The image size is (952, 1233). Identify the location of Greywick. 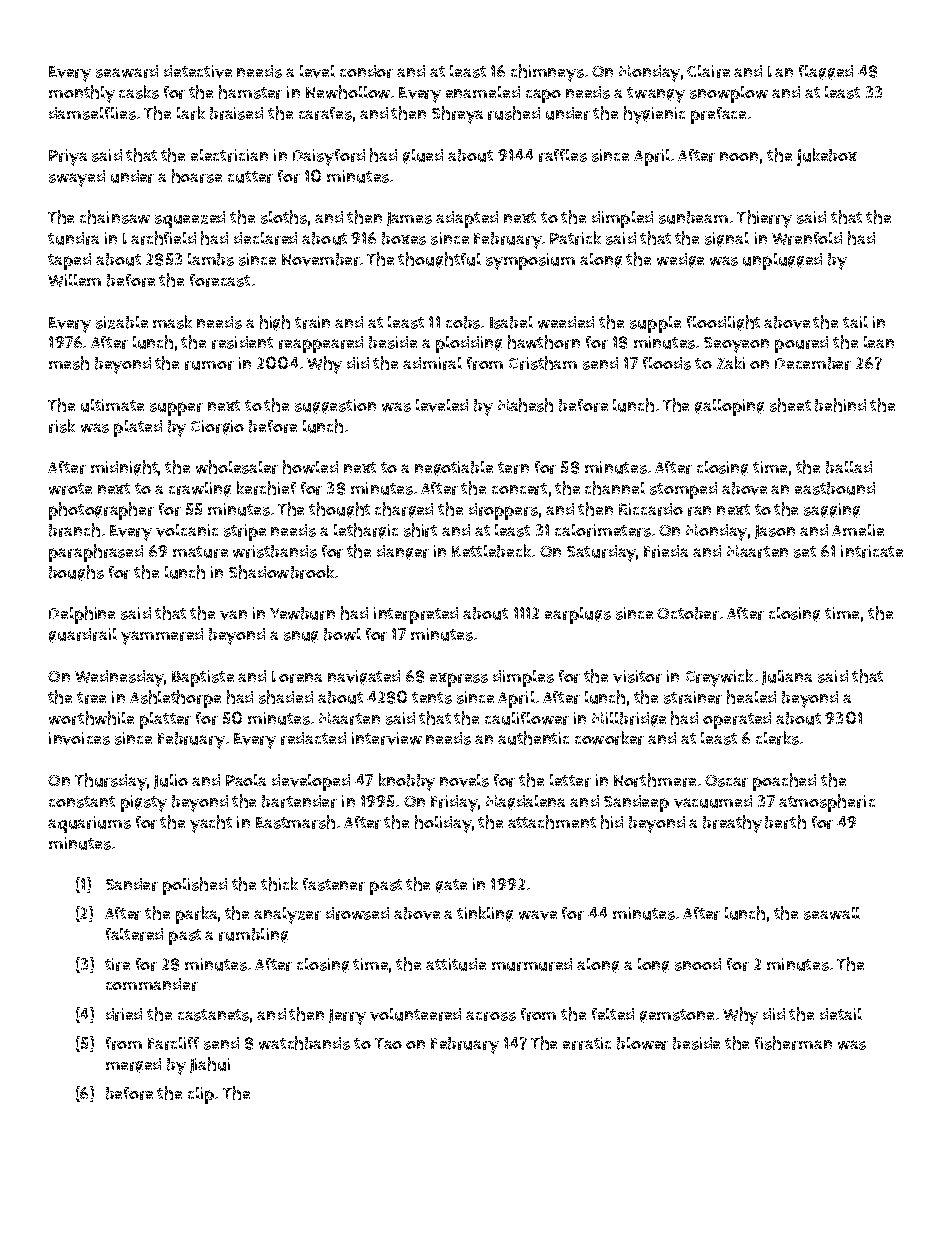
(719, 678).
